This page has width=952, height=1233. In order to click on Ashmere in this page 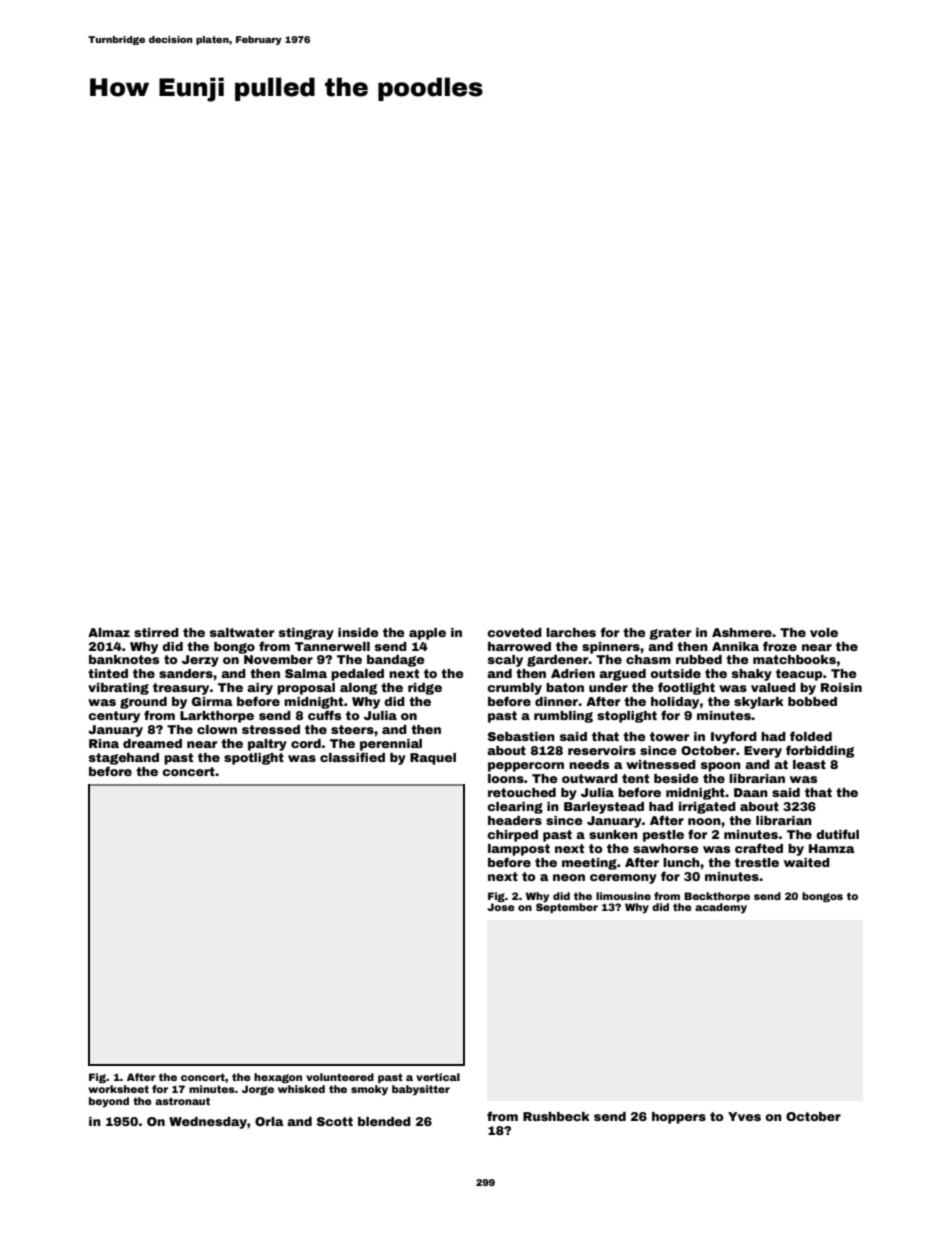, I will do `click(742, 632)`.
